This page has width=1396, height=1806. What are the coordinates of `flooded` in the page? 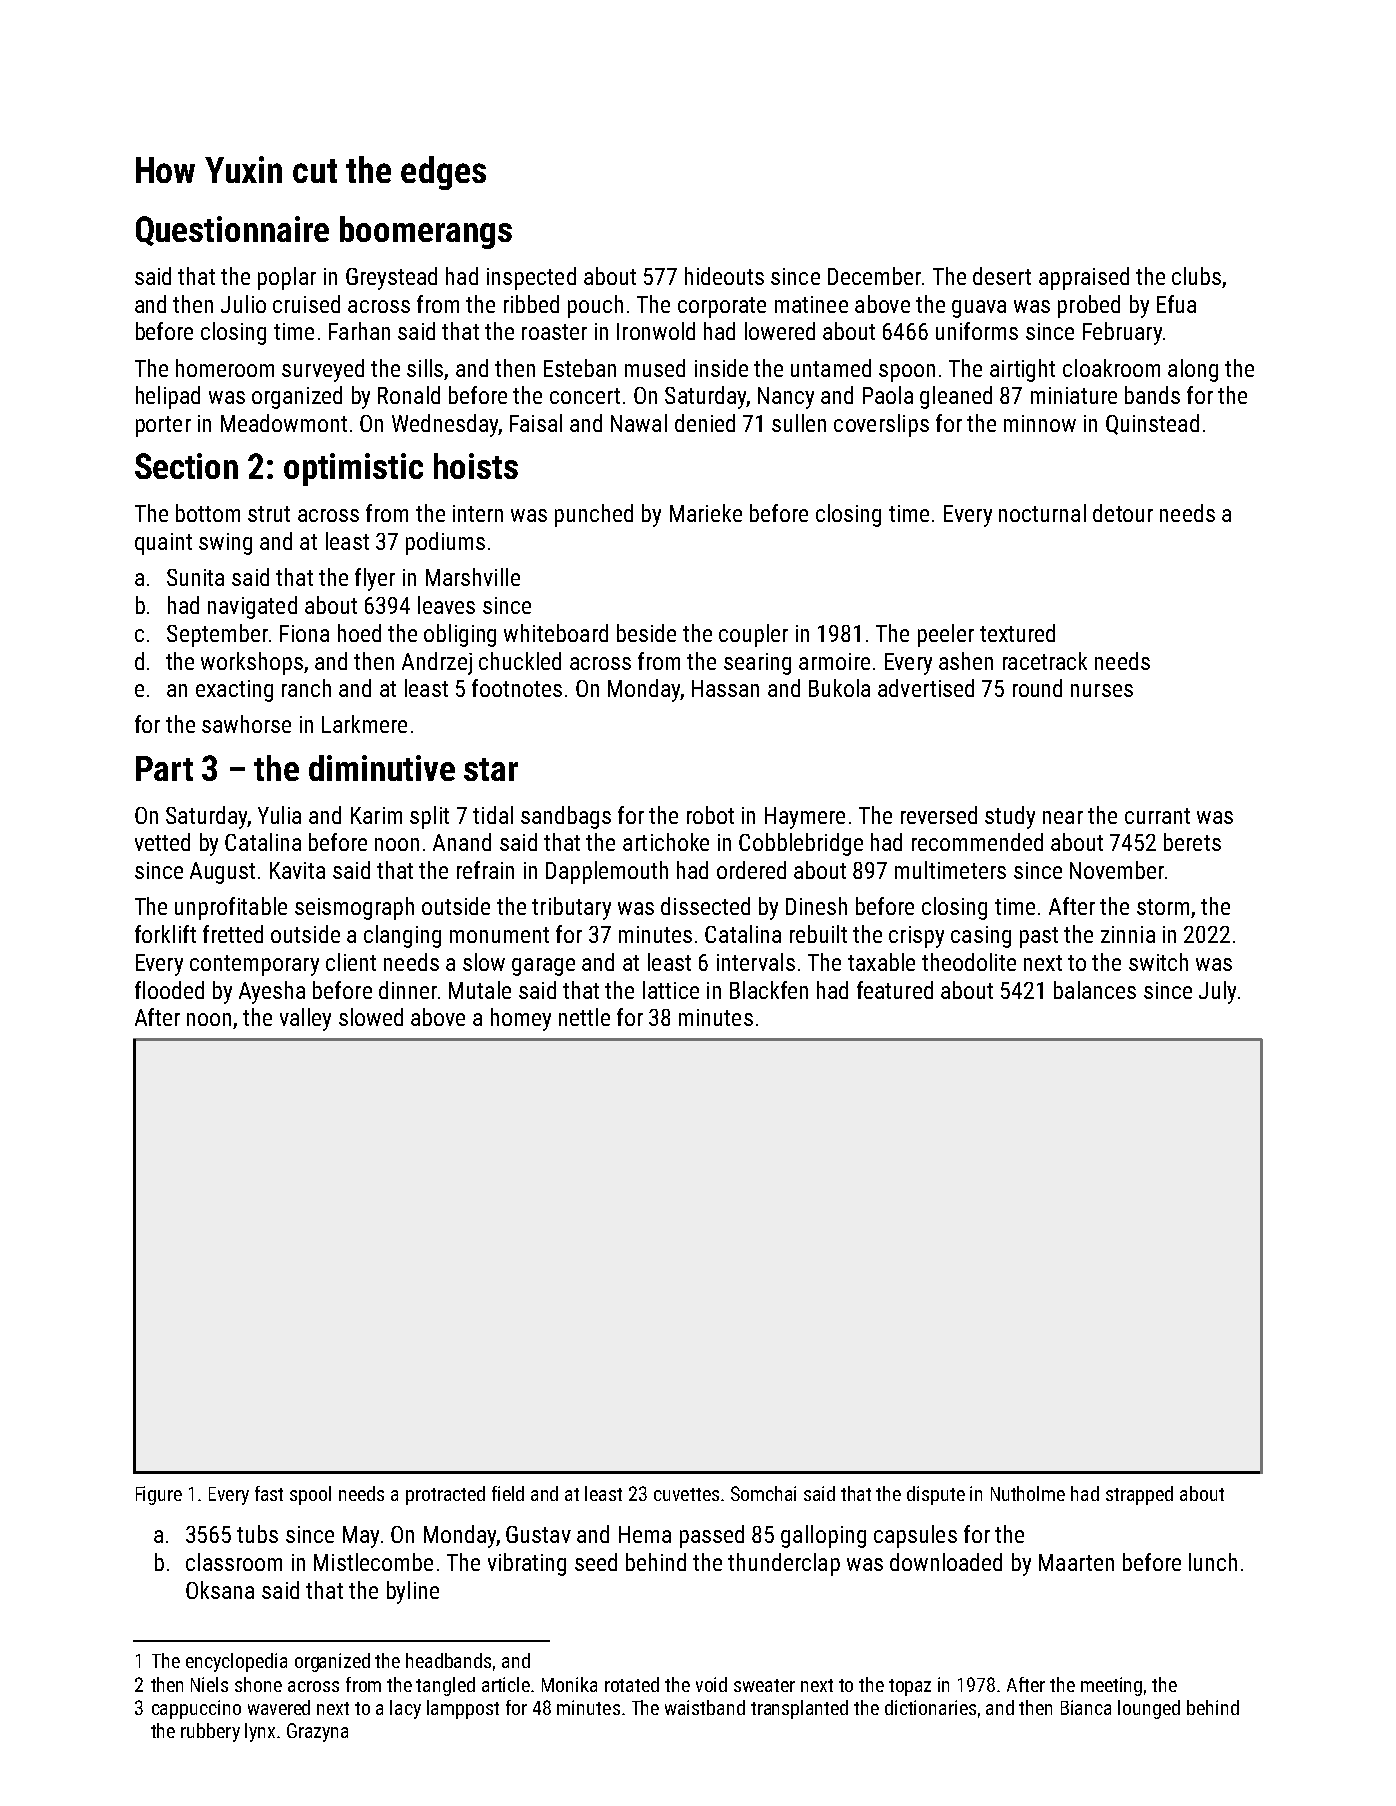 It's located at (169, 990).
